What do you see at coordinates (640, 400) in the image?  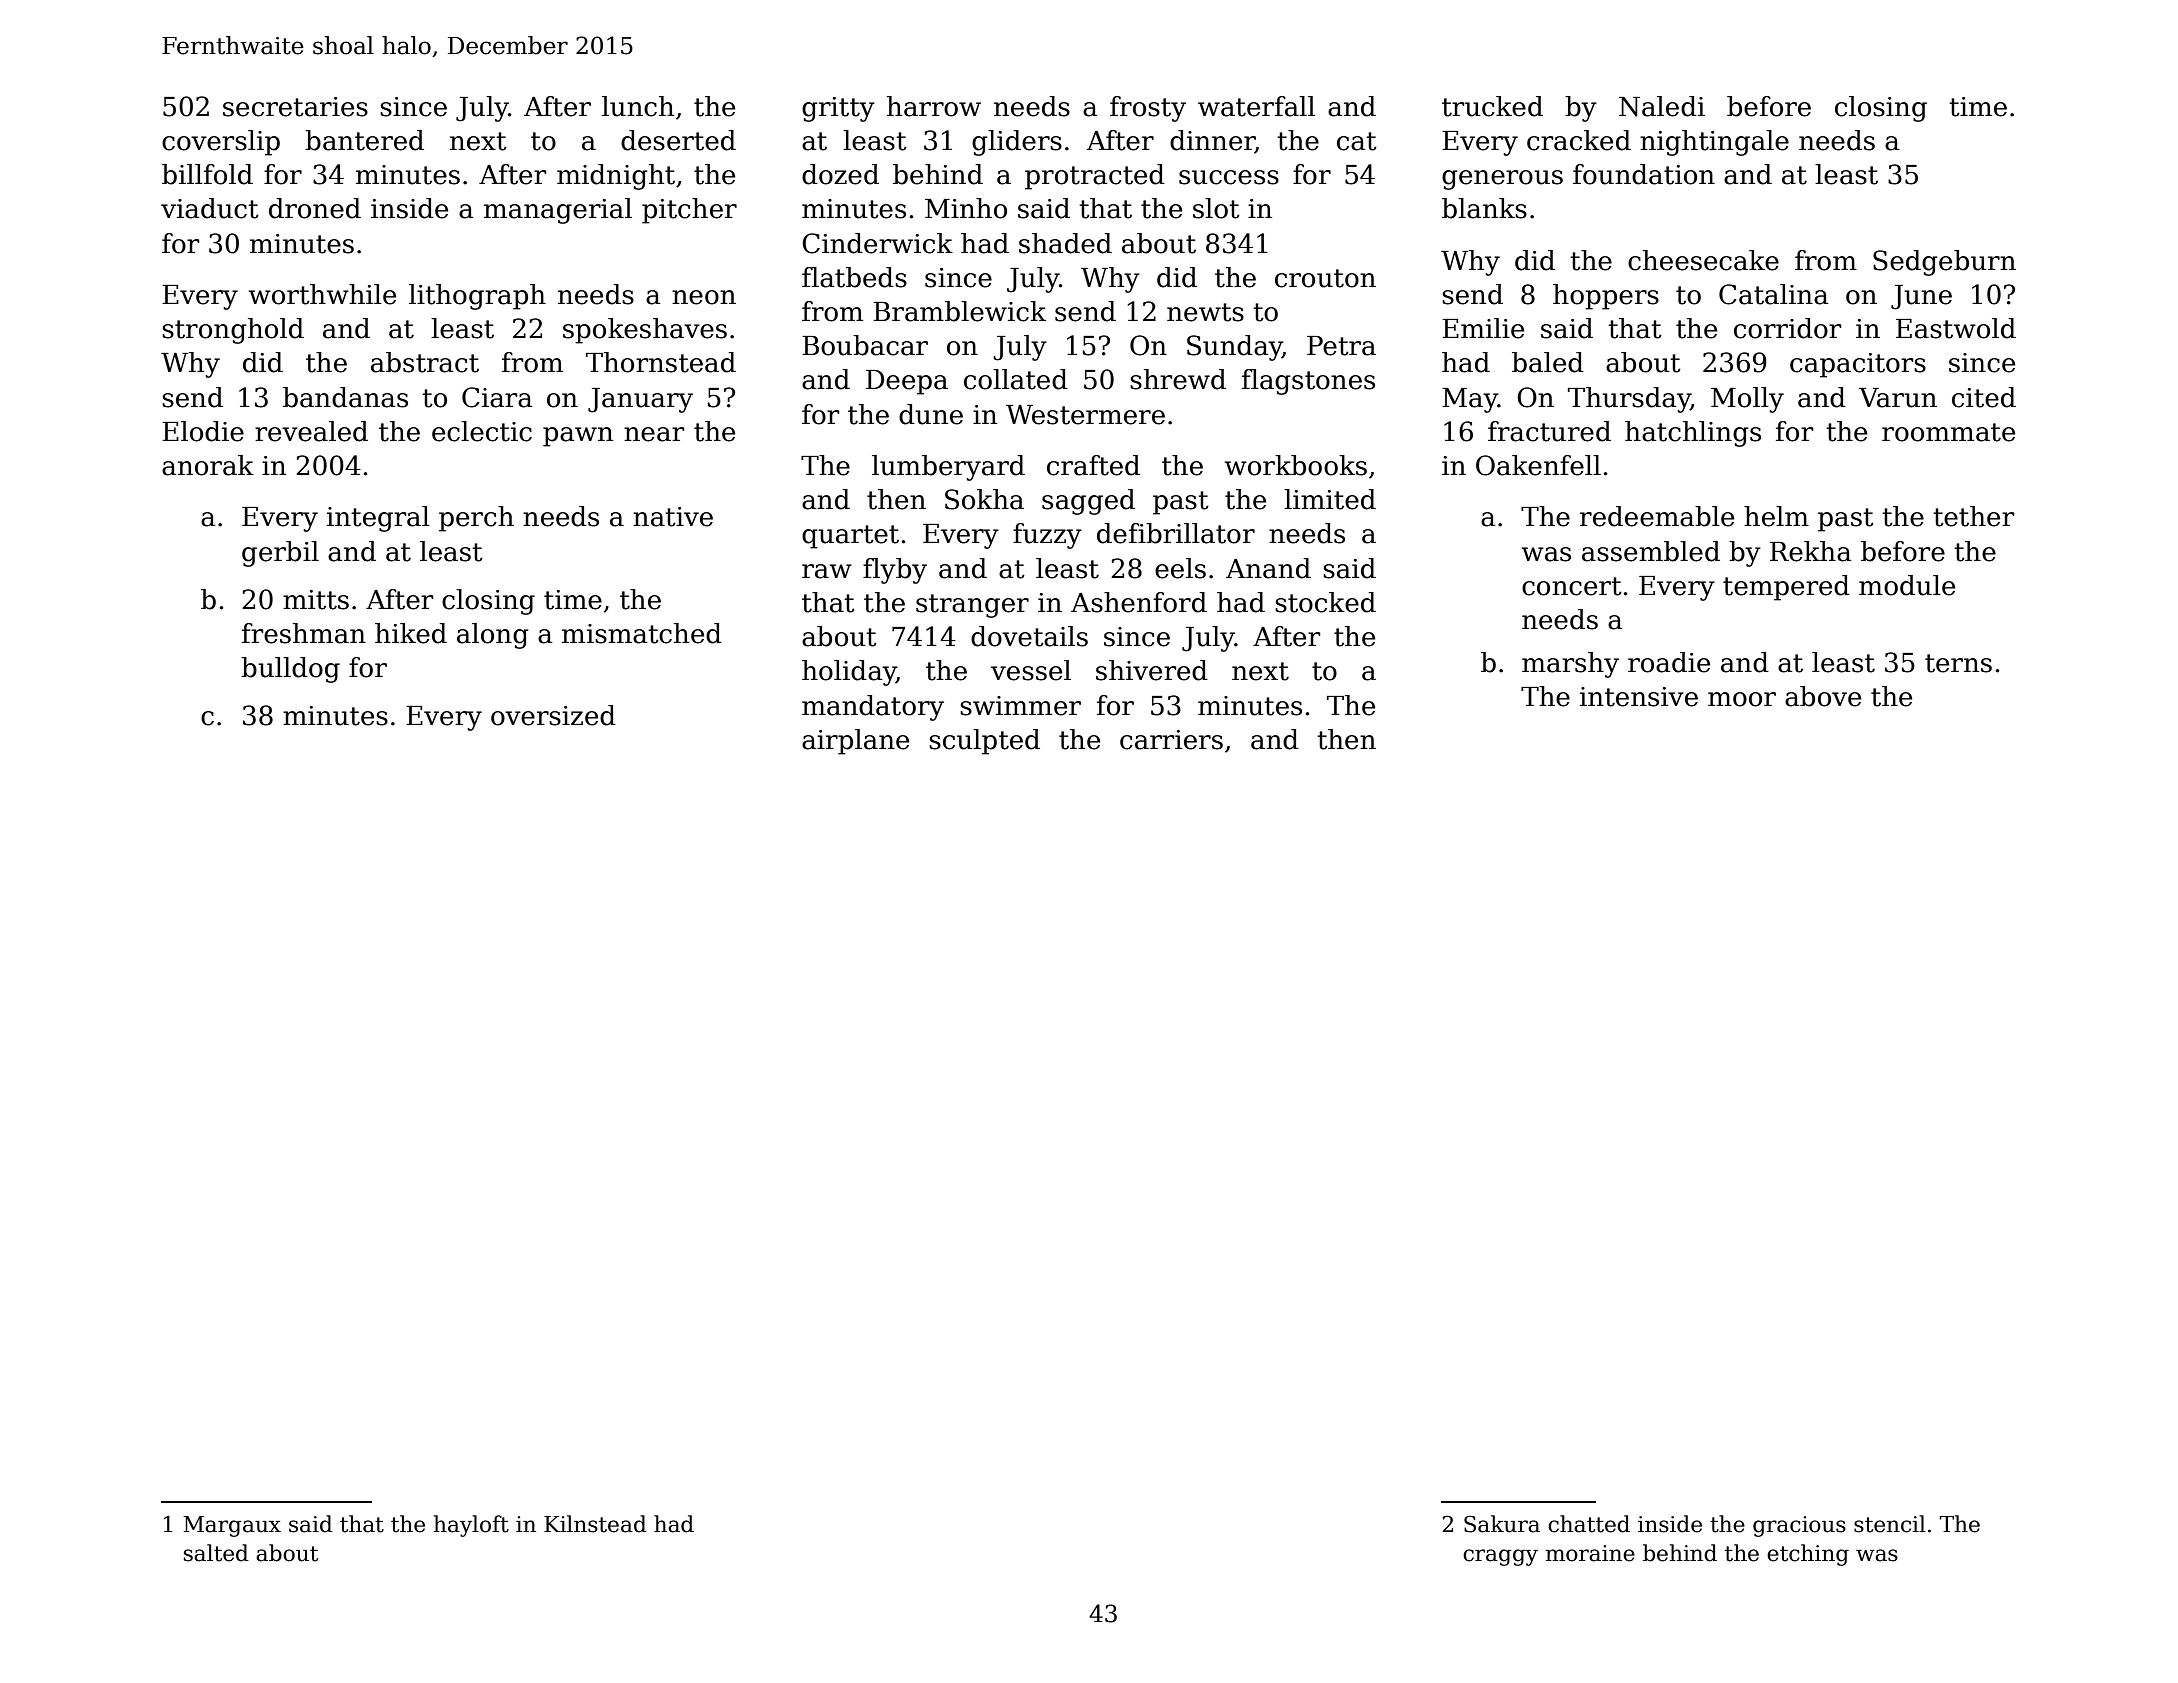 I see `January` at bounding box center [640, 400].
